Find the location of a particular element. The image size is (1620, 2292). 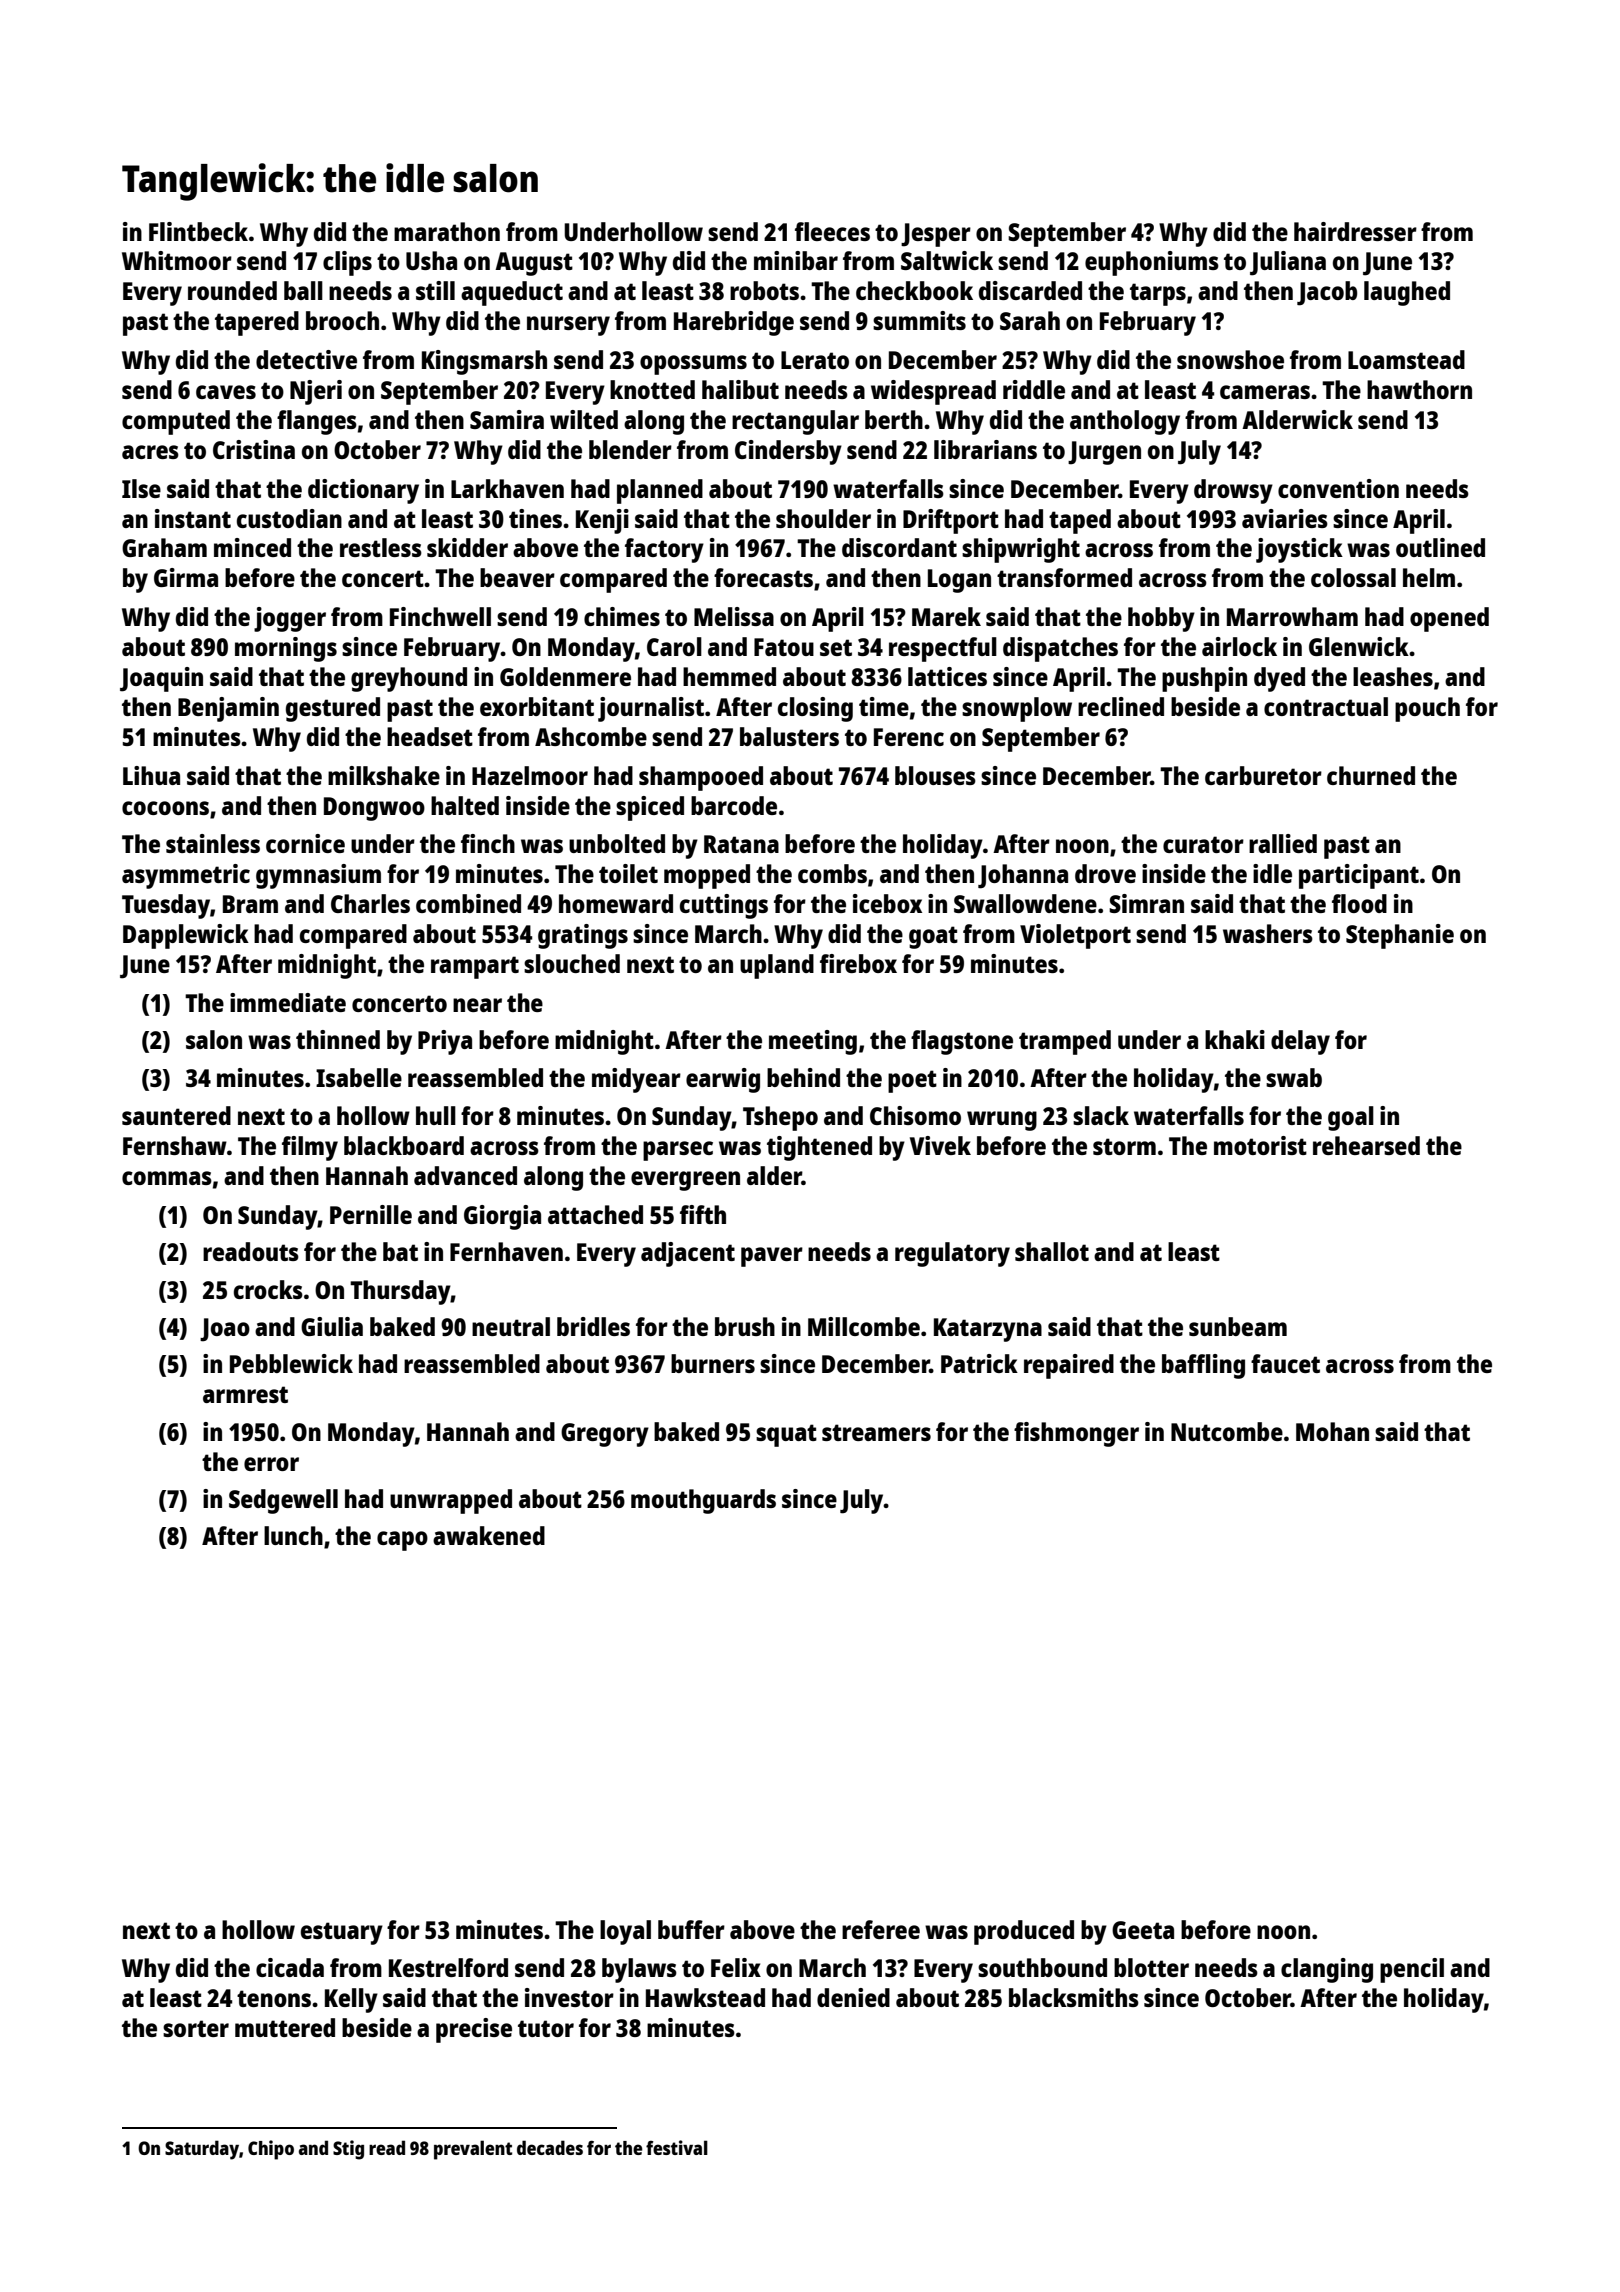

Saturday is located at coordinates (202, 2150).
